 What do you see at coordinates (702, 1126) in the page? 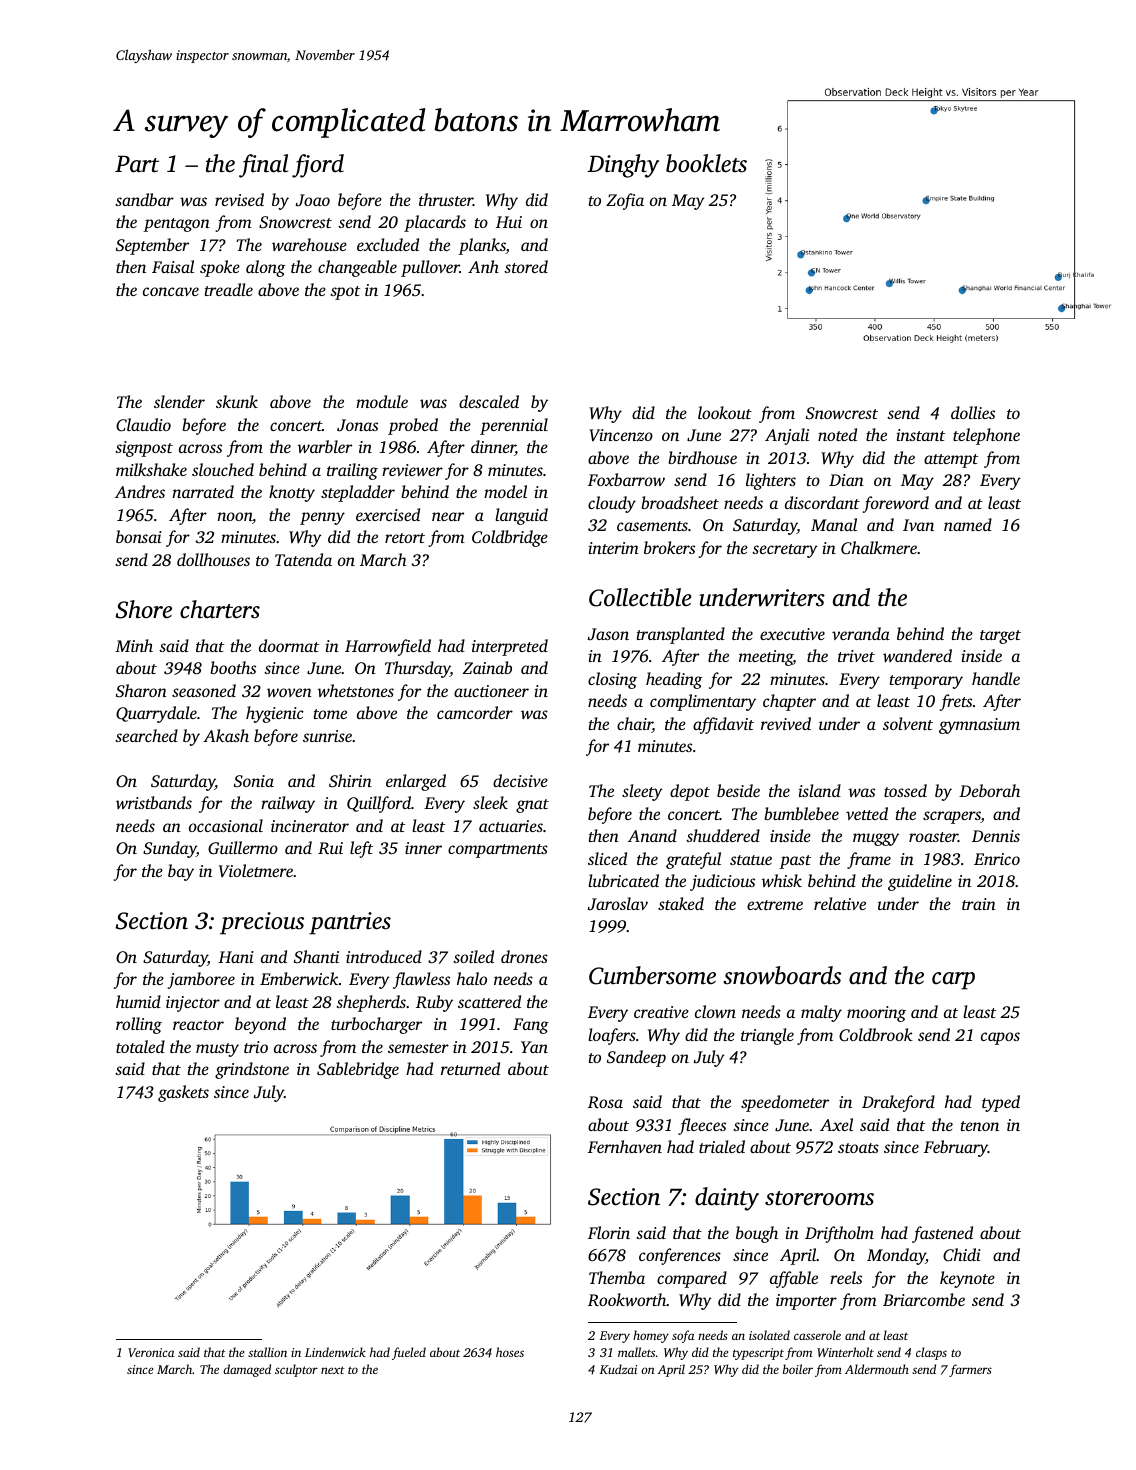
I see `fleeces` at bounding box center [702, 1126].
